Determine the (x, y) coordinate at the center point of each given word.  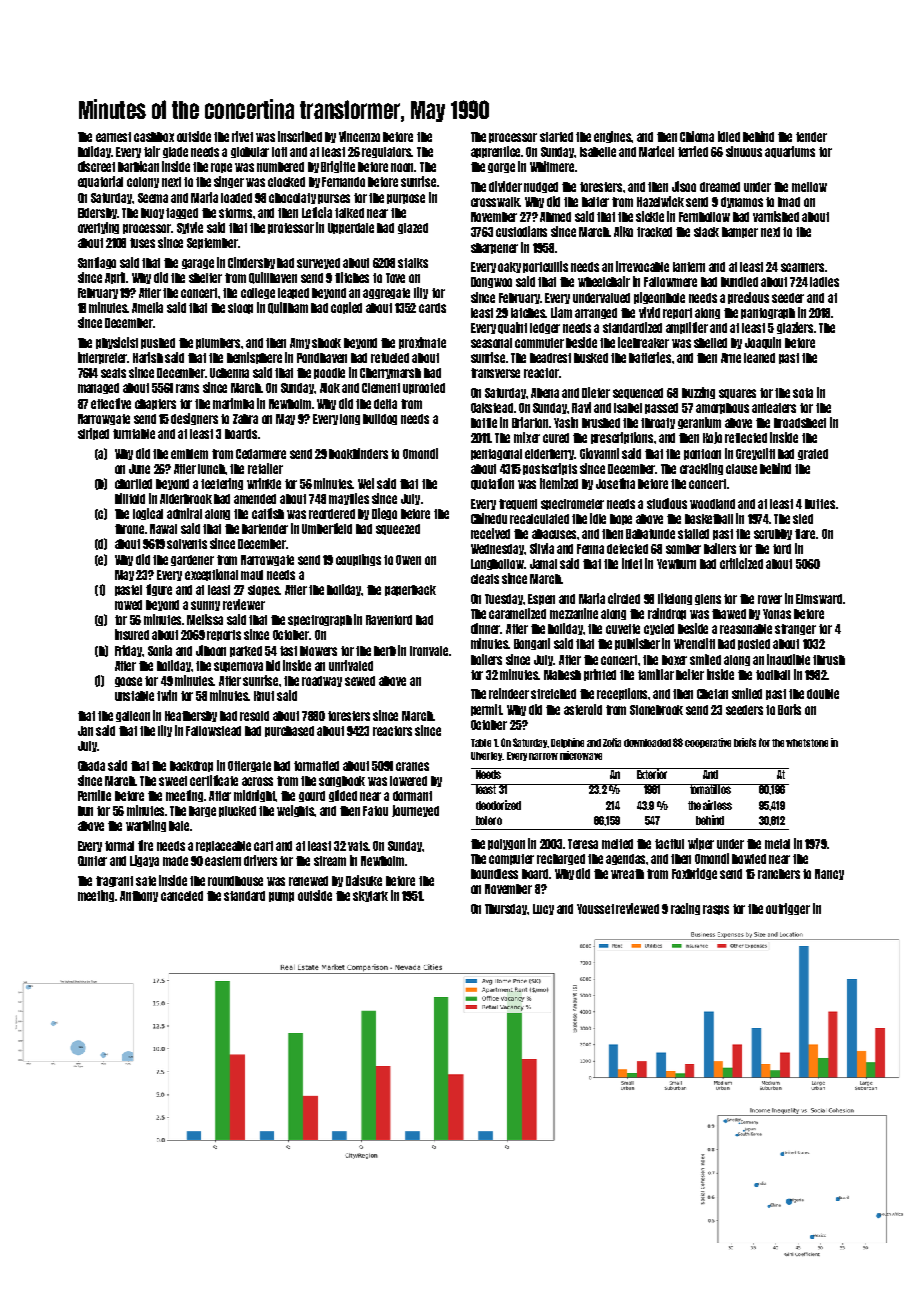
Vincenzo (359, 136)
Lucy (543, 909)
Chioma (697, 136)
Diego (384, 514)
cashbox (154, 137)
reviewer (244, 604)
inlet (632, 563)
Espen (541, 599)
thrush (829, 660)
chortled (133, 484)
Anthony (139, 896)
